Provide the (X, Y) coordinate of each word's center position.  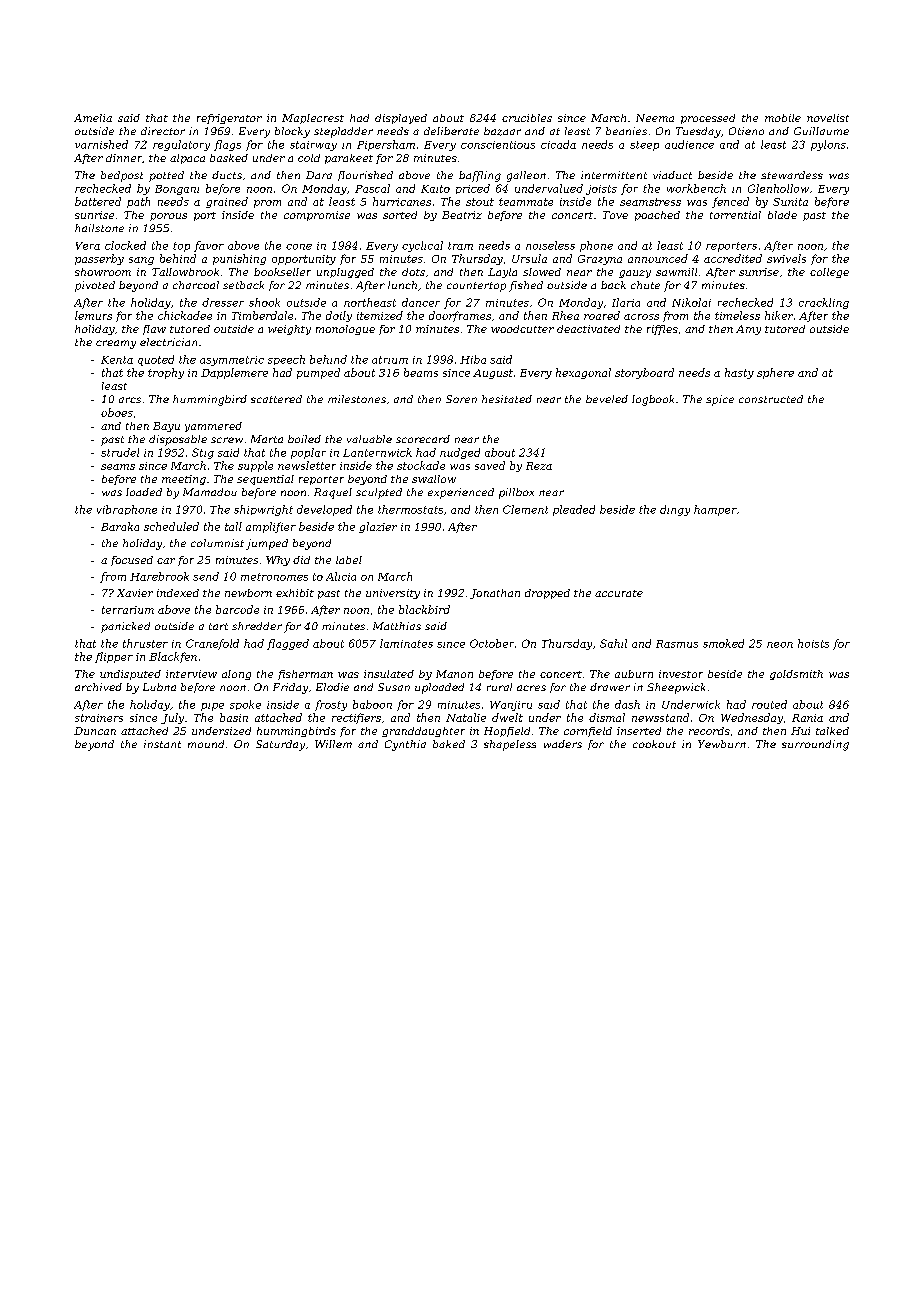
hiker (779, 315)
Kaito (435, 189)
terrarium (128, 610)
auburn (634, 674)
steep (644, 146)
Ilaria (626, 302)
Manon (454, 674)
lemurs (93, 315)
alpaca (187, 159)
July (172, 718)
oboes (117, 412)
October (492, 643)
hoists (813, 643)
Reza (539, 466)
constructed (771, 399)
